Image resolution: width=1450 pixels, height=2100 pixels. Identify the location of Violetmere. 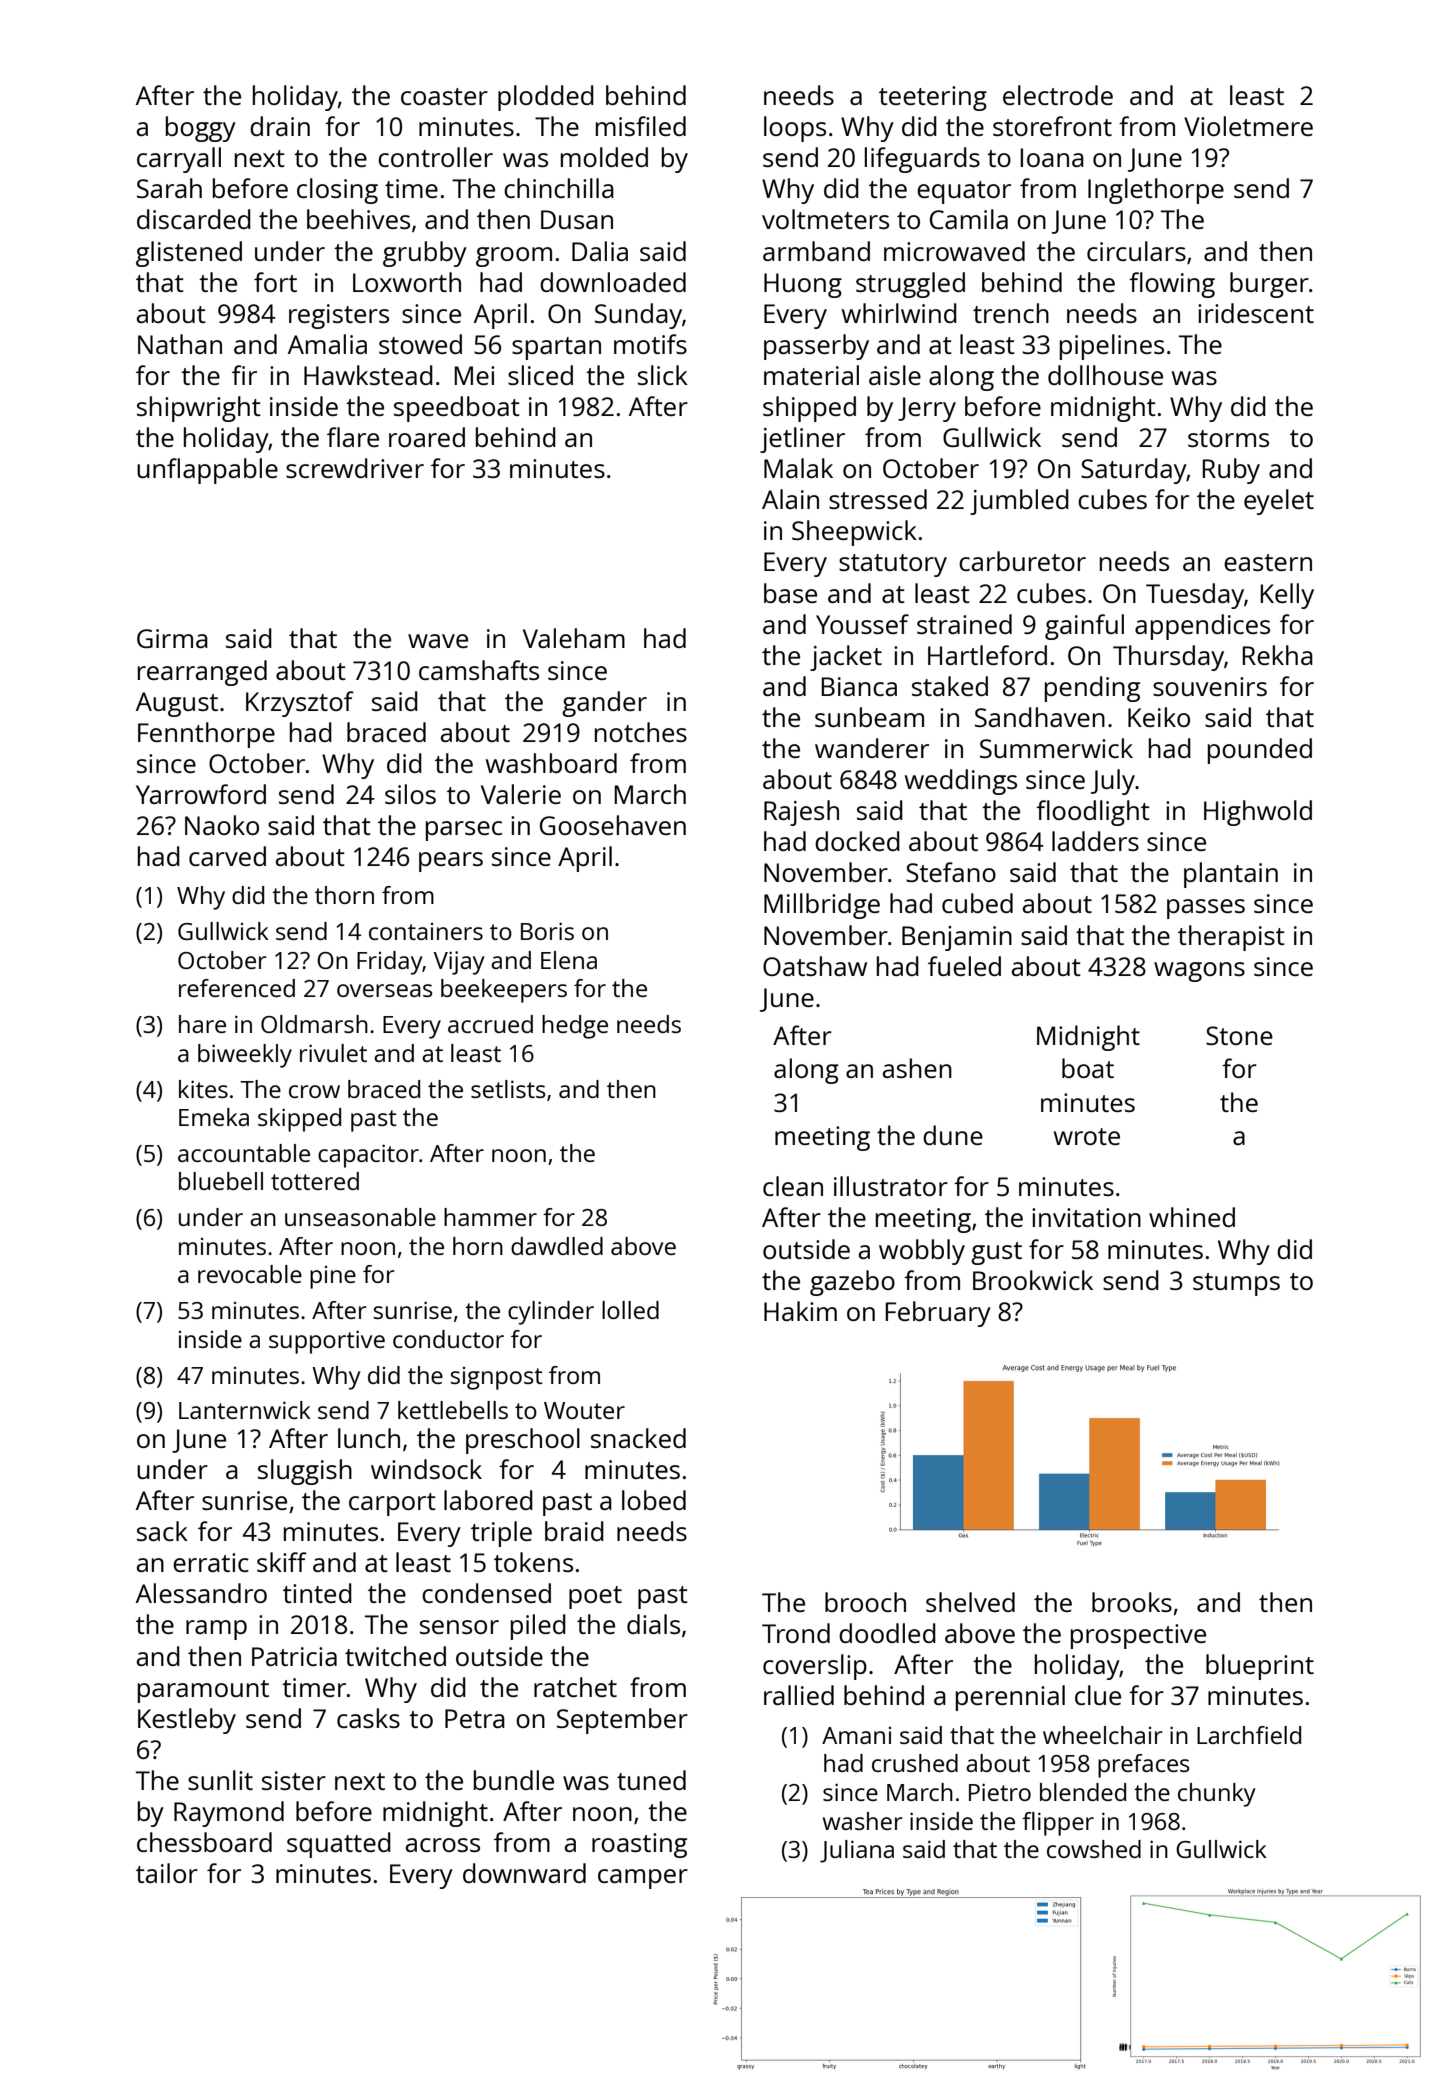
(1248, 126).
